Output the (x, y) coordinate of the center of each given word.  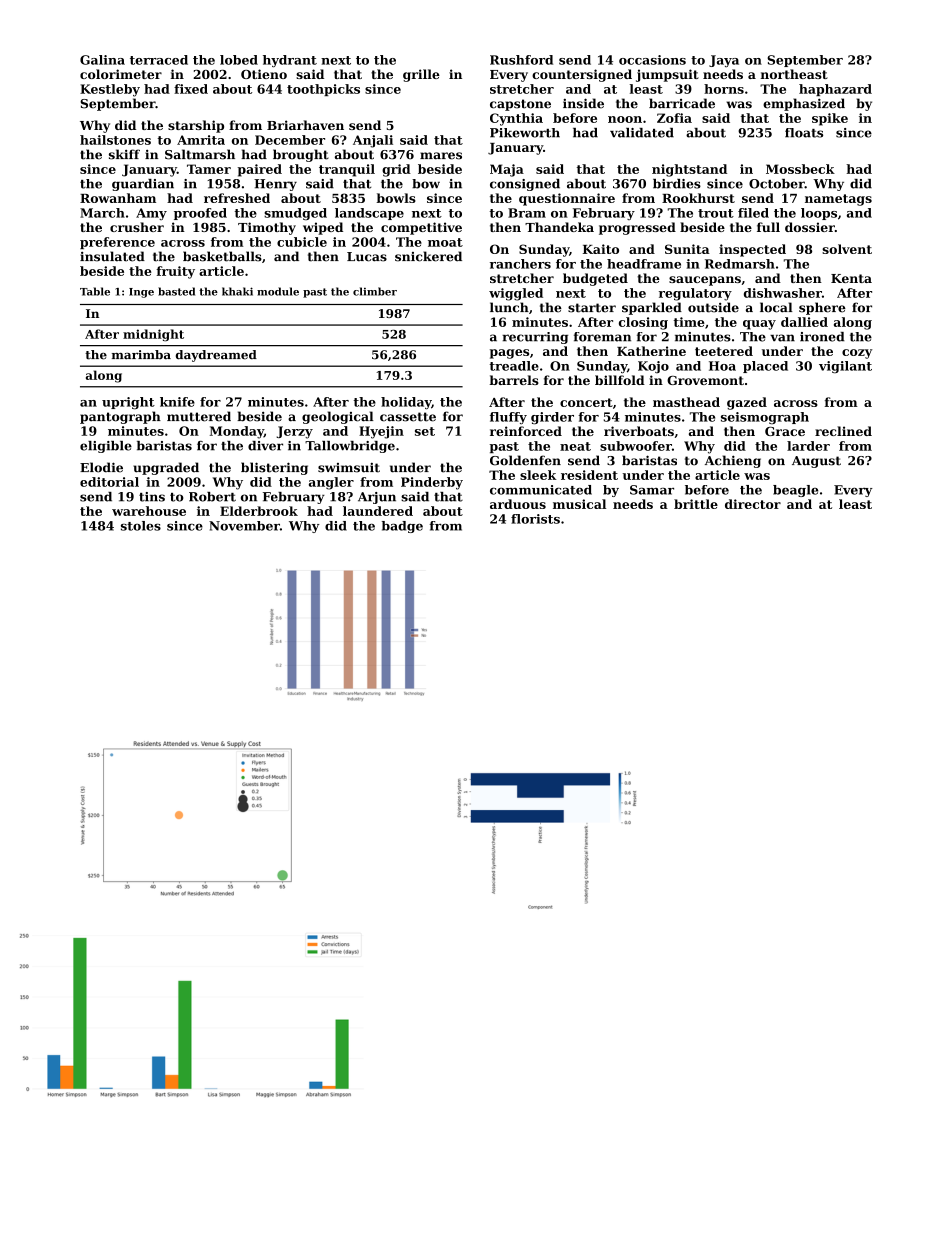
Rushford (521, 60)
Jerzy (295, 432)
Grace (785, 431)
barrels (514, 380)
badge (402, 527)
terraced (159, 60)
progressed (637, 228)
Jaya (724, 61)
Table (95, 291)
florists (535, 519)
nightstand (689, 170)
